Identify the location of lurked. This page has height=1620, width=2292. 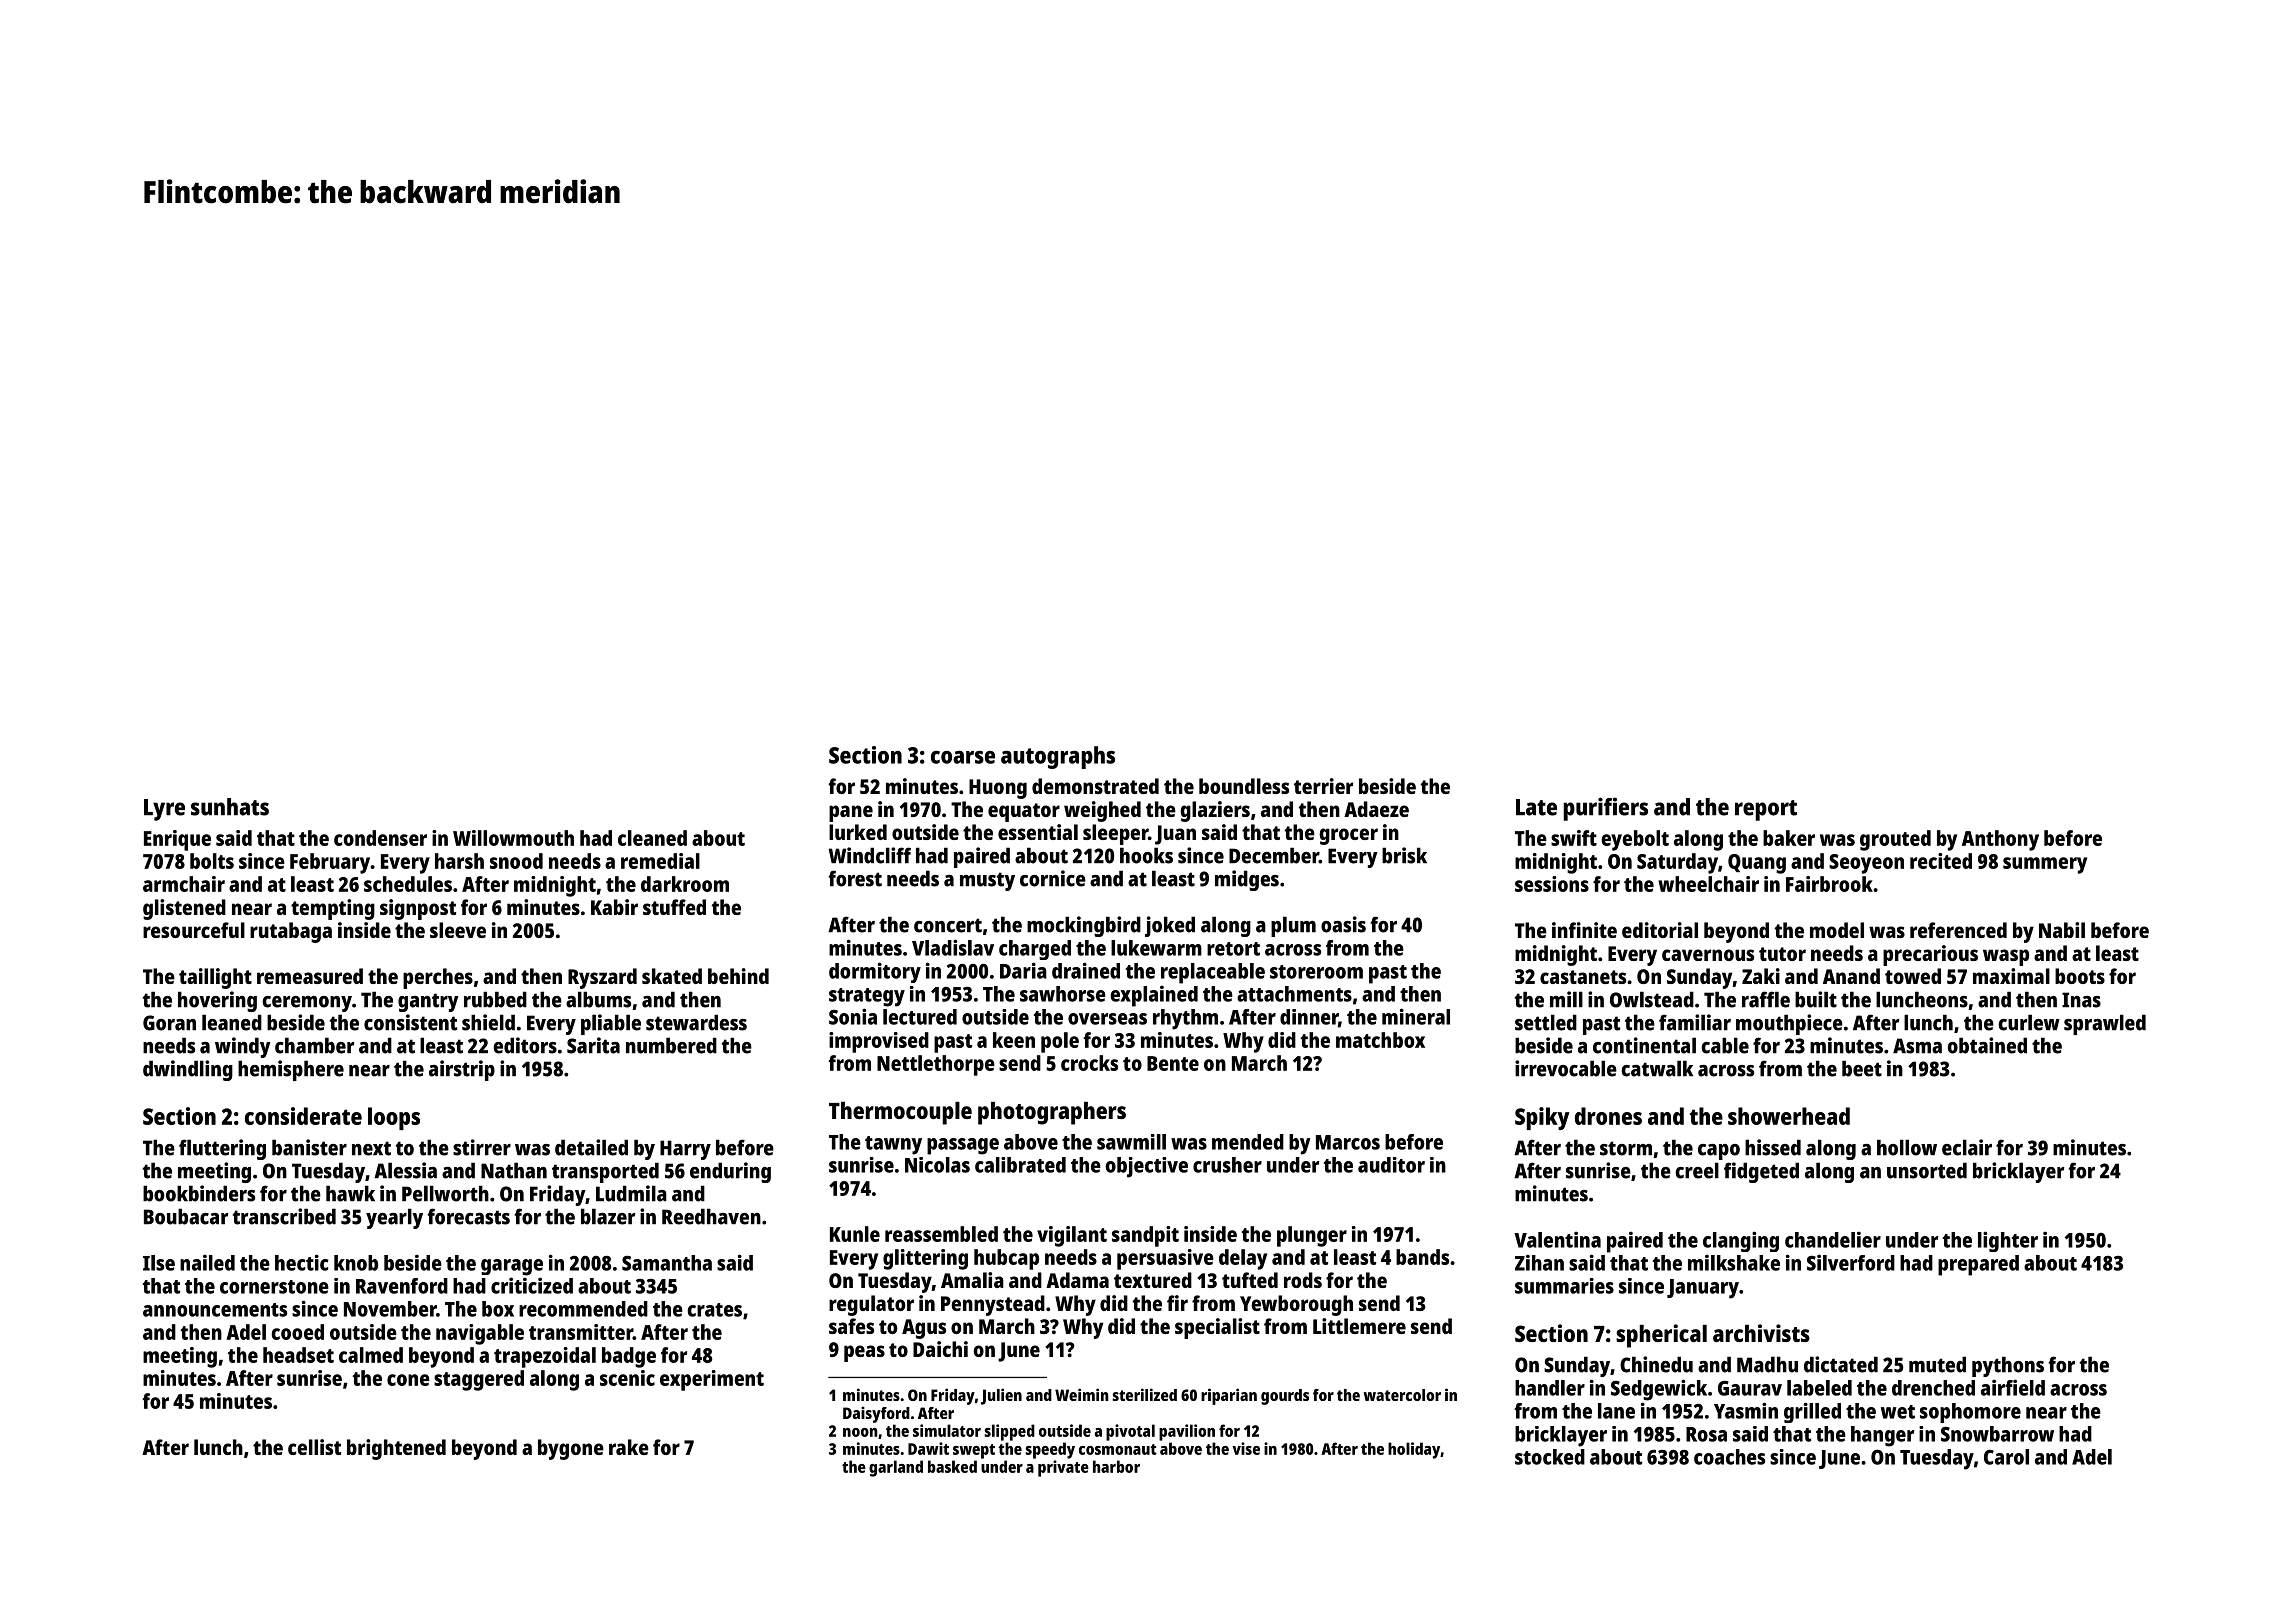
(858, 832).
